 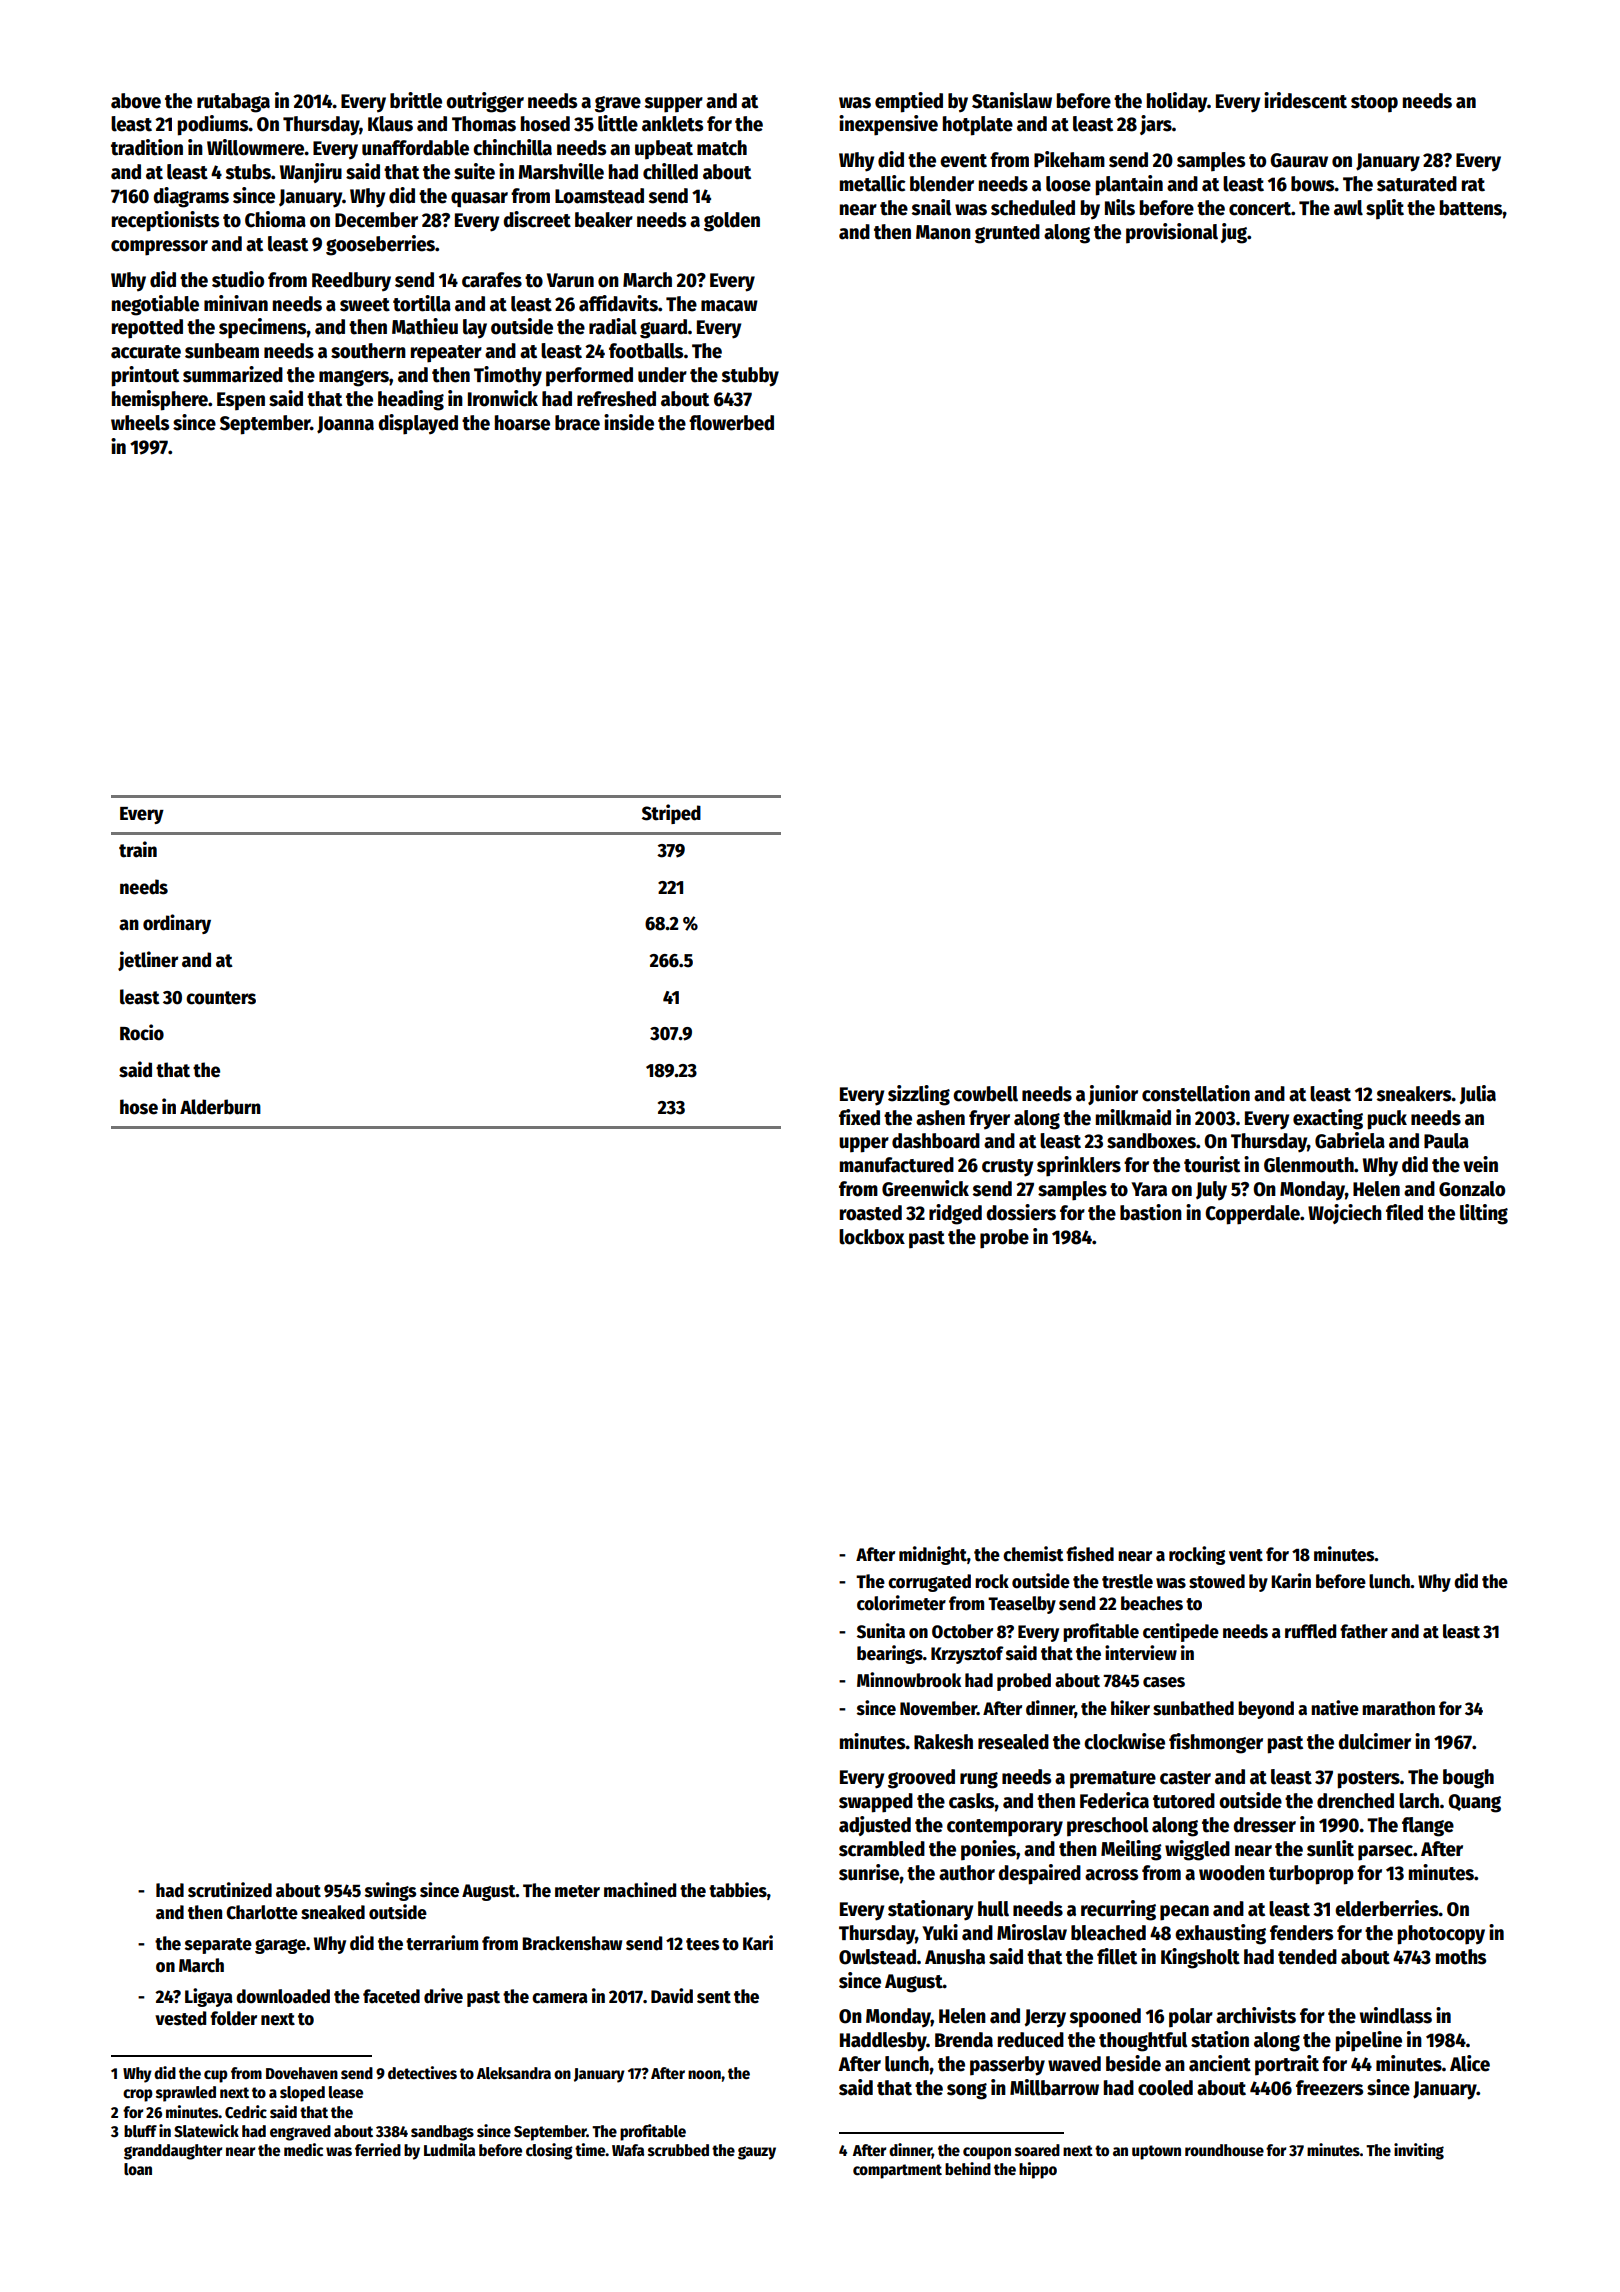 I want to click on Alderburn, so click(x=220, y=1107).
